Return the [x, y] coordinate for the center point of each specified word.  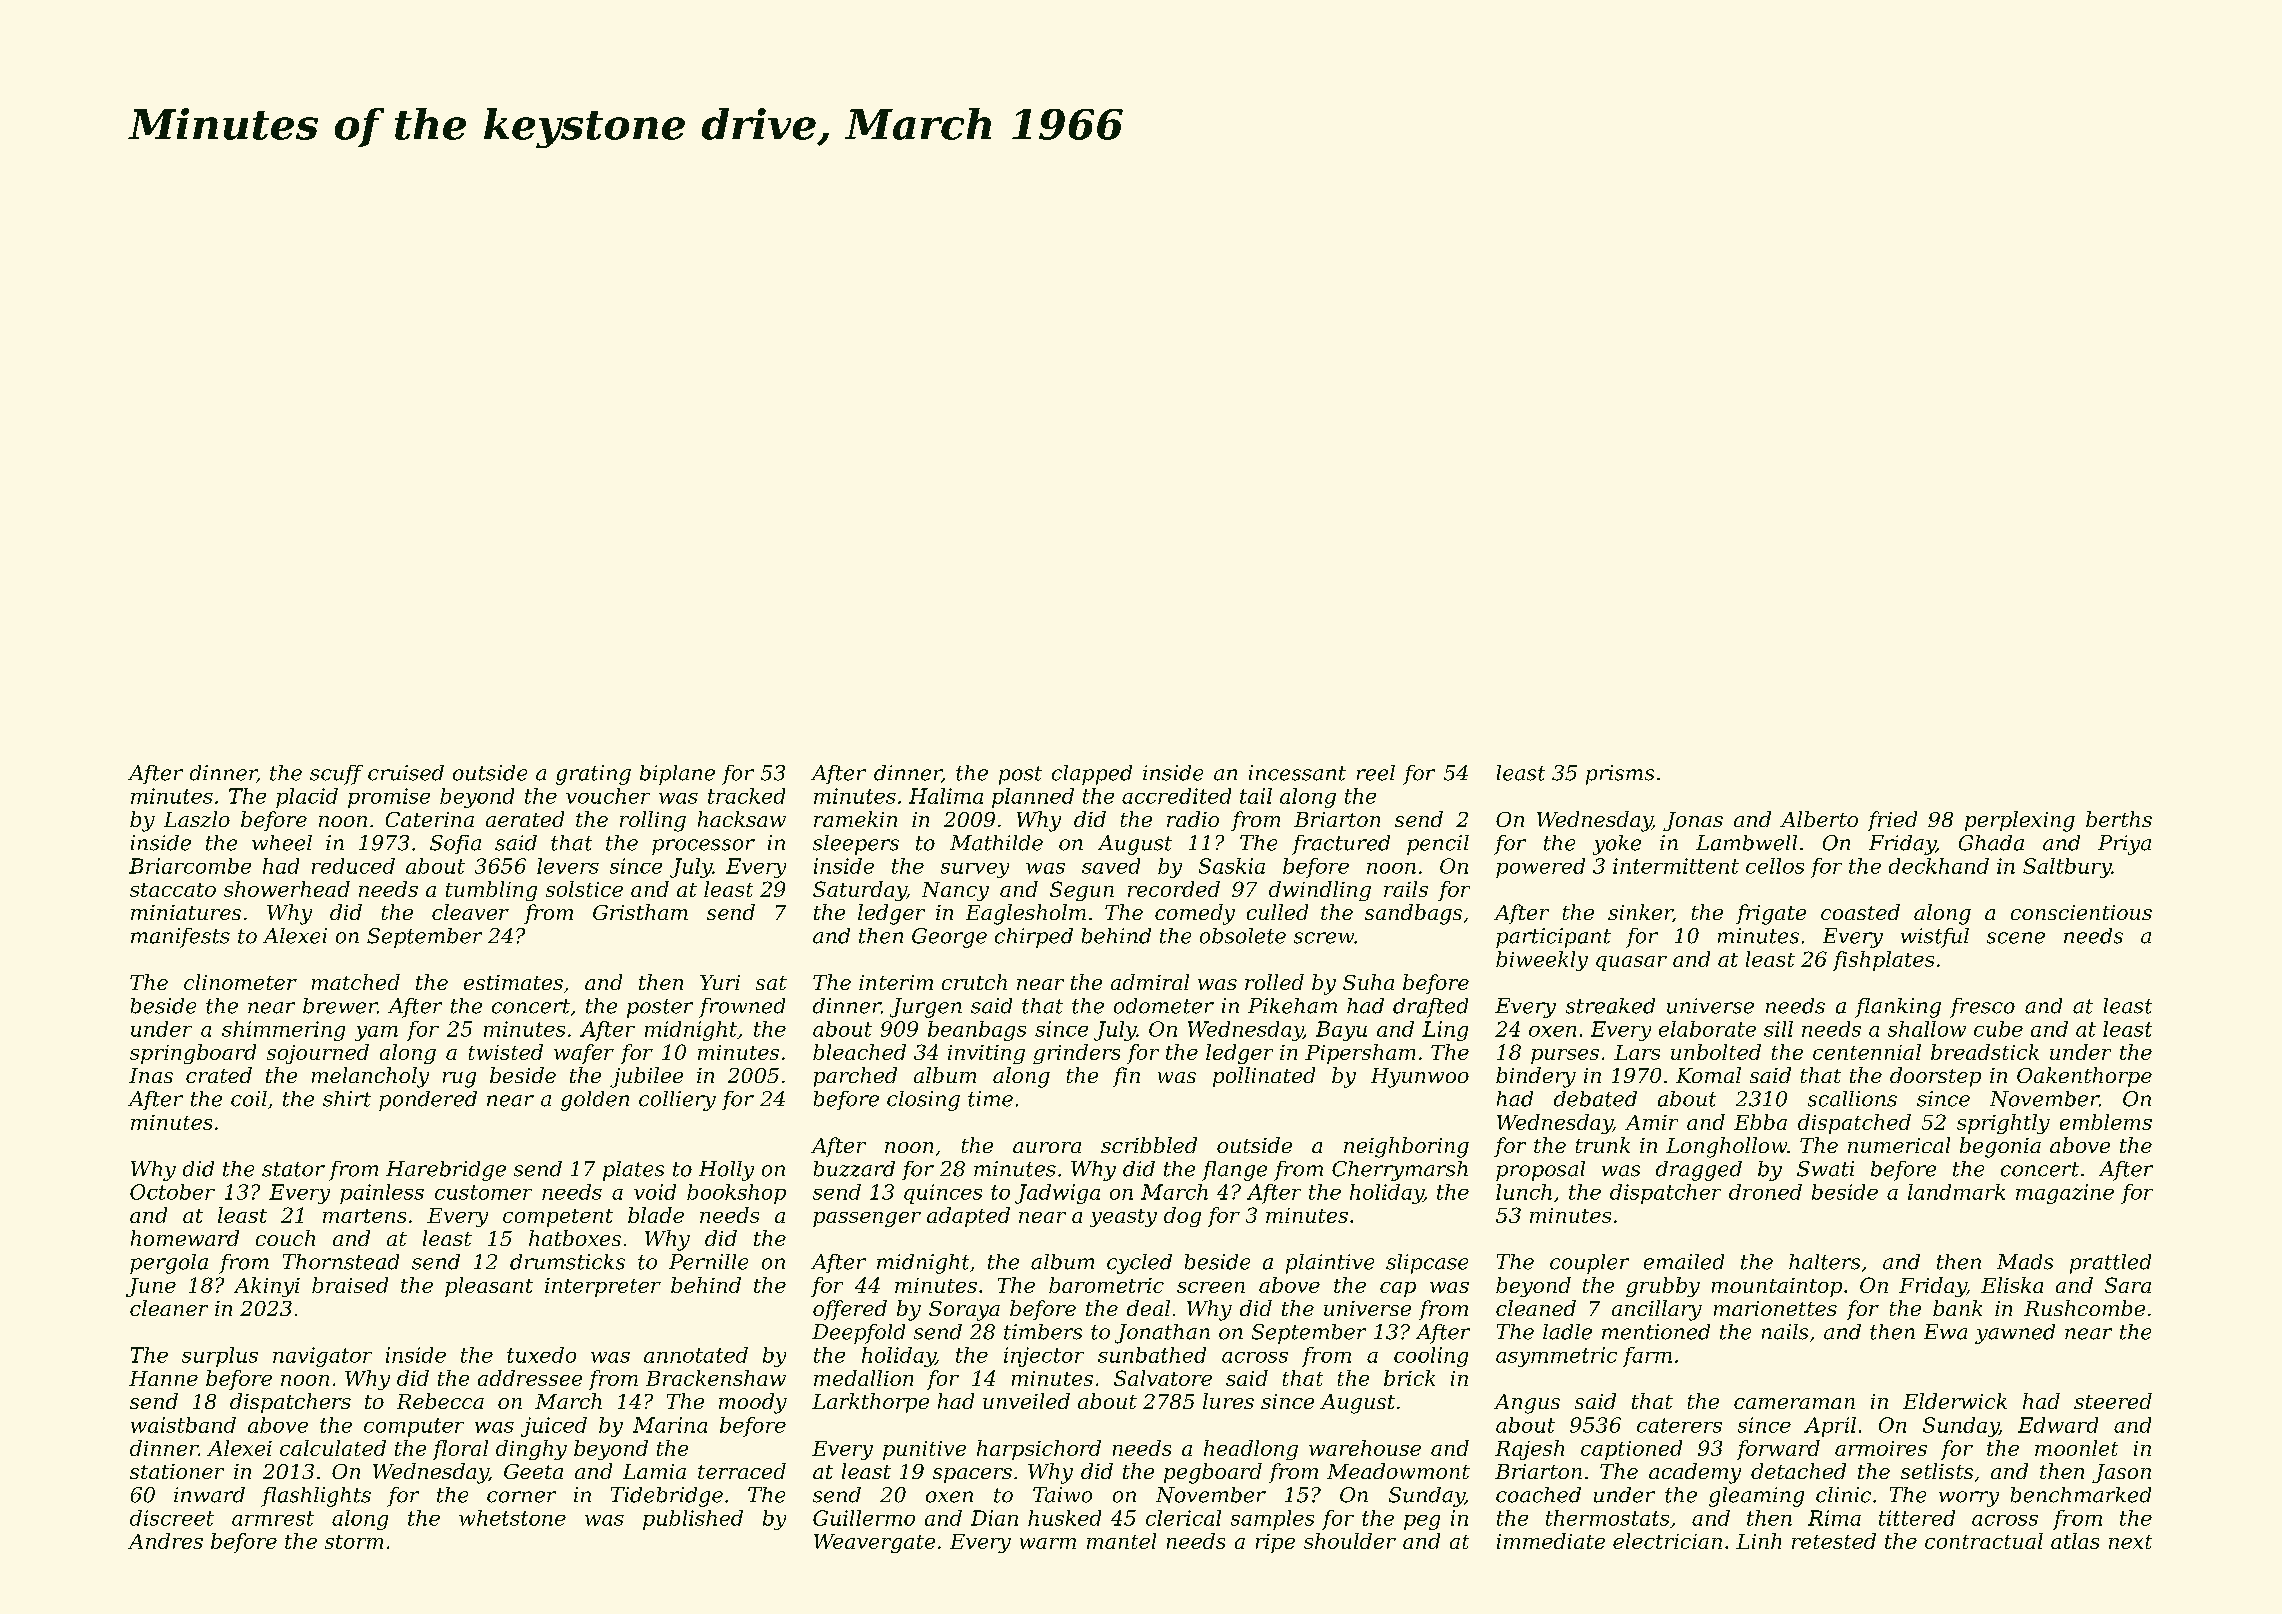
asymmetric [1556, 1357]
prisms [1620, 775]
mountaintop [1777, 1287]
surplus [220, 1357]
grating [593, 775]
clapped [1092, 775]
